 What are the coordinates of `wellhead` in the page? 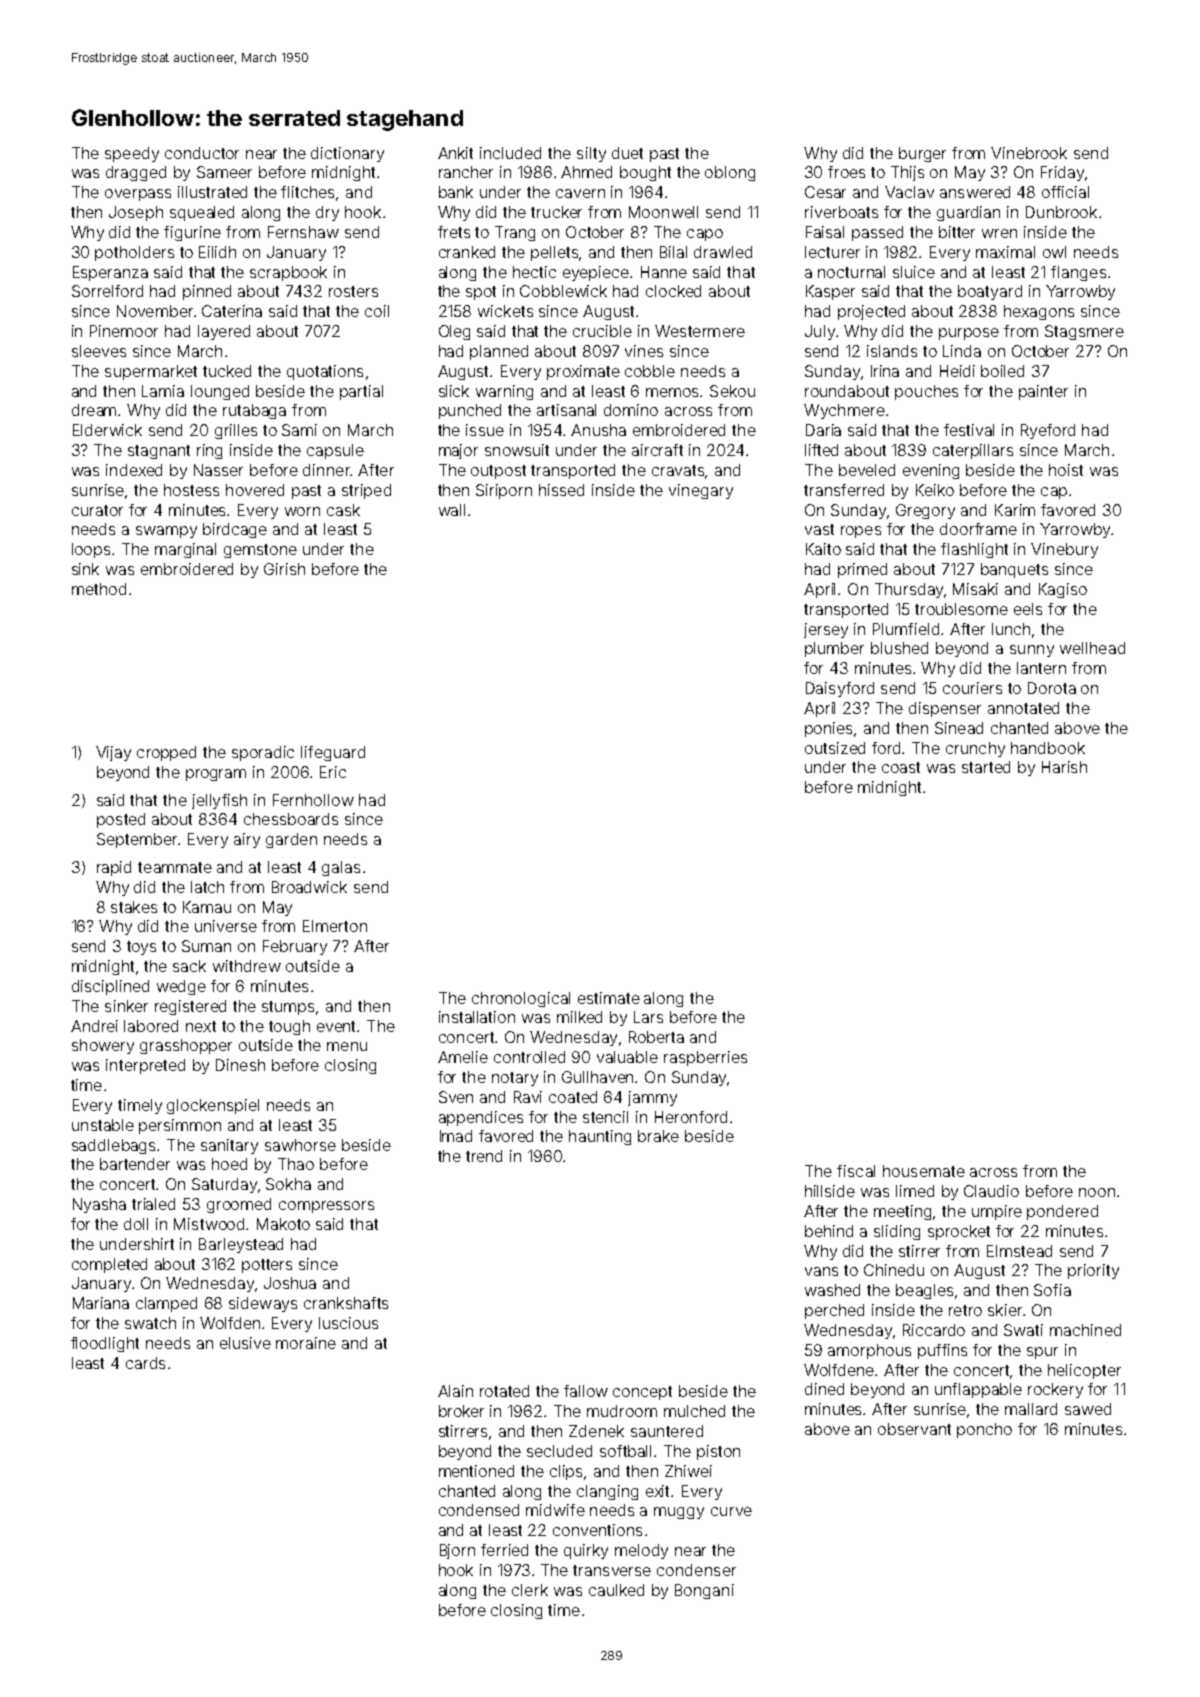 It's located at (1092, 648).
